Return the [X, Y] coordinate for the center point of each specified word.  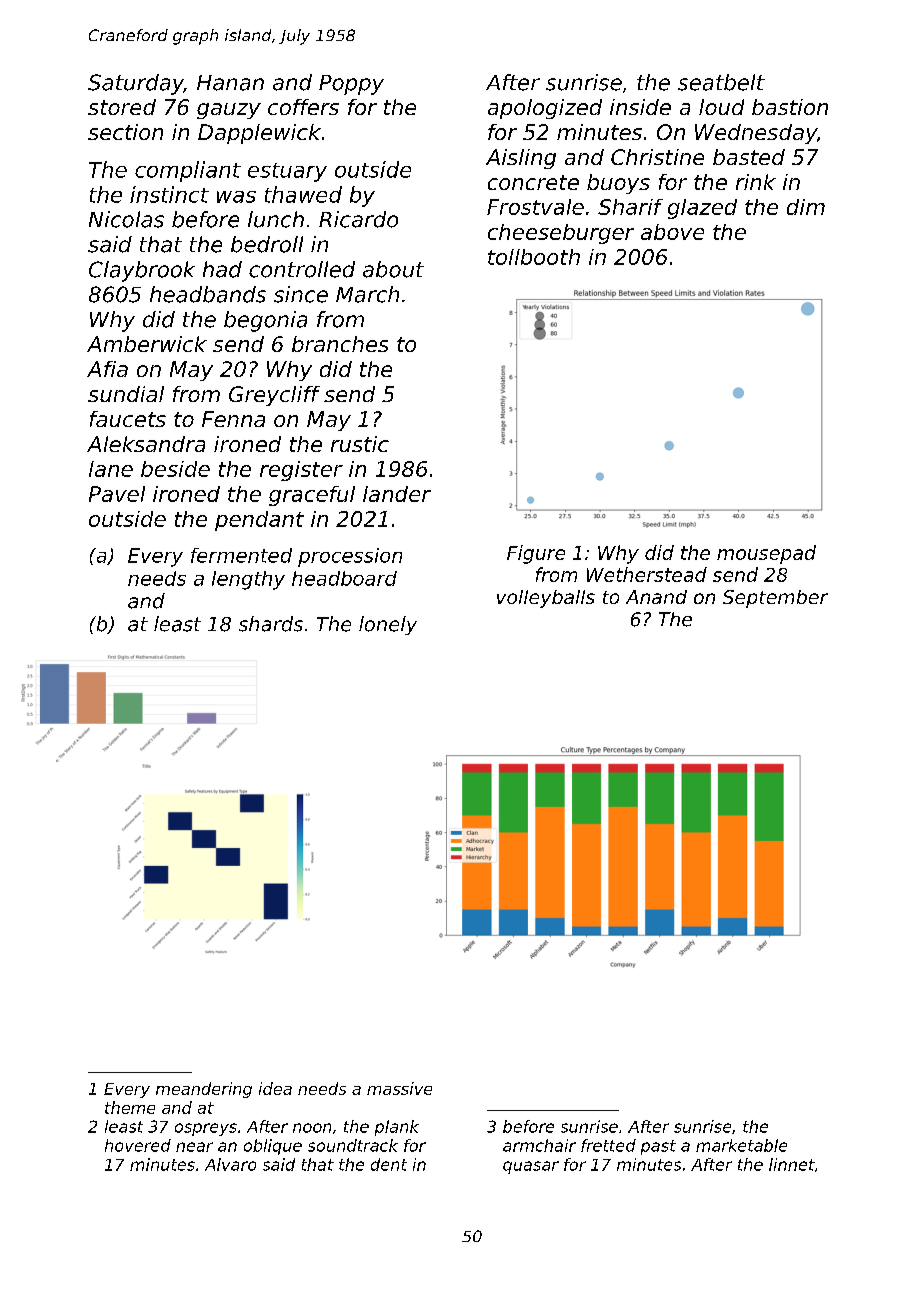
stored [122, 107]
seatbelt [721, 82]
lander [397, 494]
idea [275, 1088]
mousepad [766, 554]
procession [350, 557]
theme [130, 1107]
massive [399, 1088]
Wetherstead [647, 574]
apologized [545, 109]
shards [271, 624]
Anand [656, 597]
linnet [791, 1164]
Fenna [233, 419]
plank [397, 1128]
